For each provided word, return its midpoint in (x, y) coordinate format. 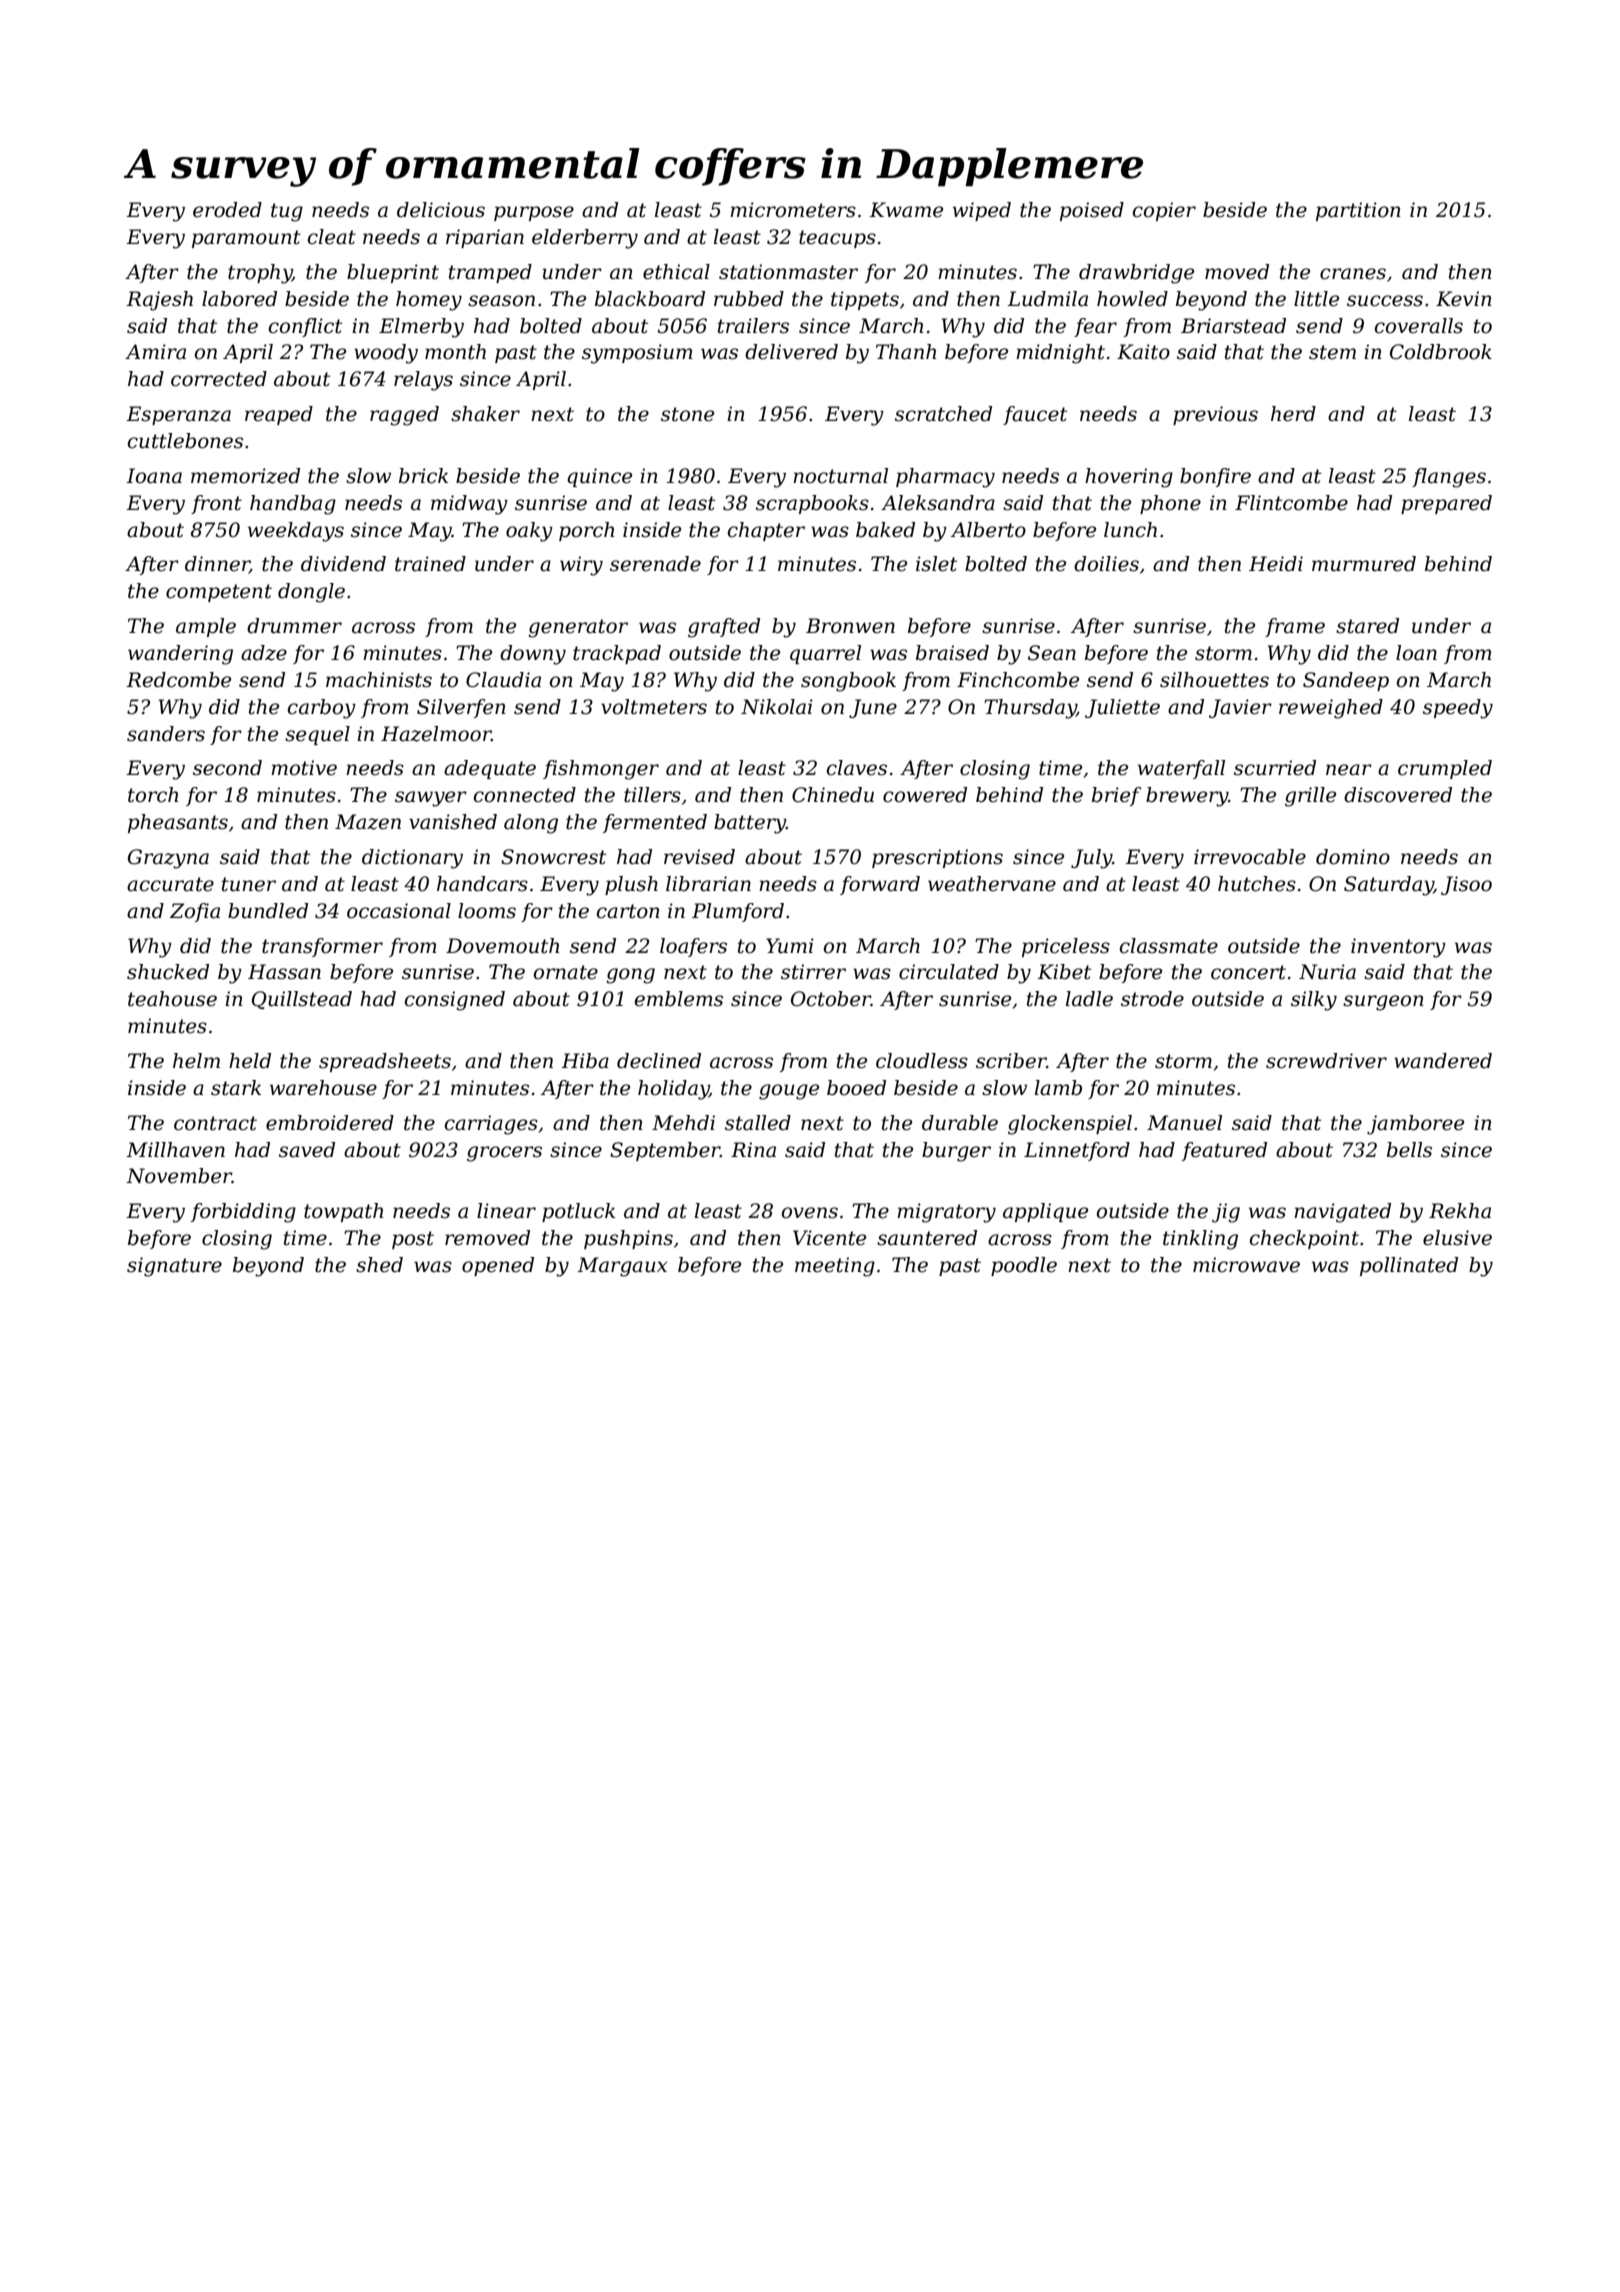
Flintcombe (1291, 503)
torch (153, 795)
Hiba (585, 1061)
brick (423, 476)
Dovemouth (502, 946)
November (179, 1176)
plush (631, 885)
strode (1152, 999)
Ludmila (1047, 299)
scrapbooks (812, 504)
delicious (441, 210)
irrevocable (1250, 857)
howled (1132, 299)
